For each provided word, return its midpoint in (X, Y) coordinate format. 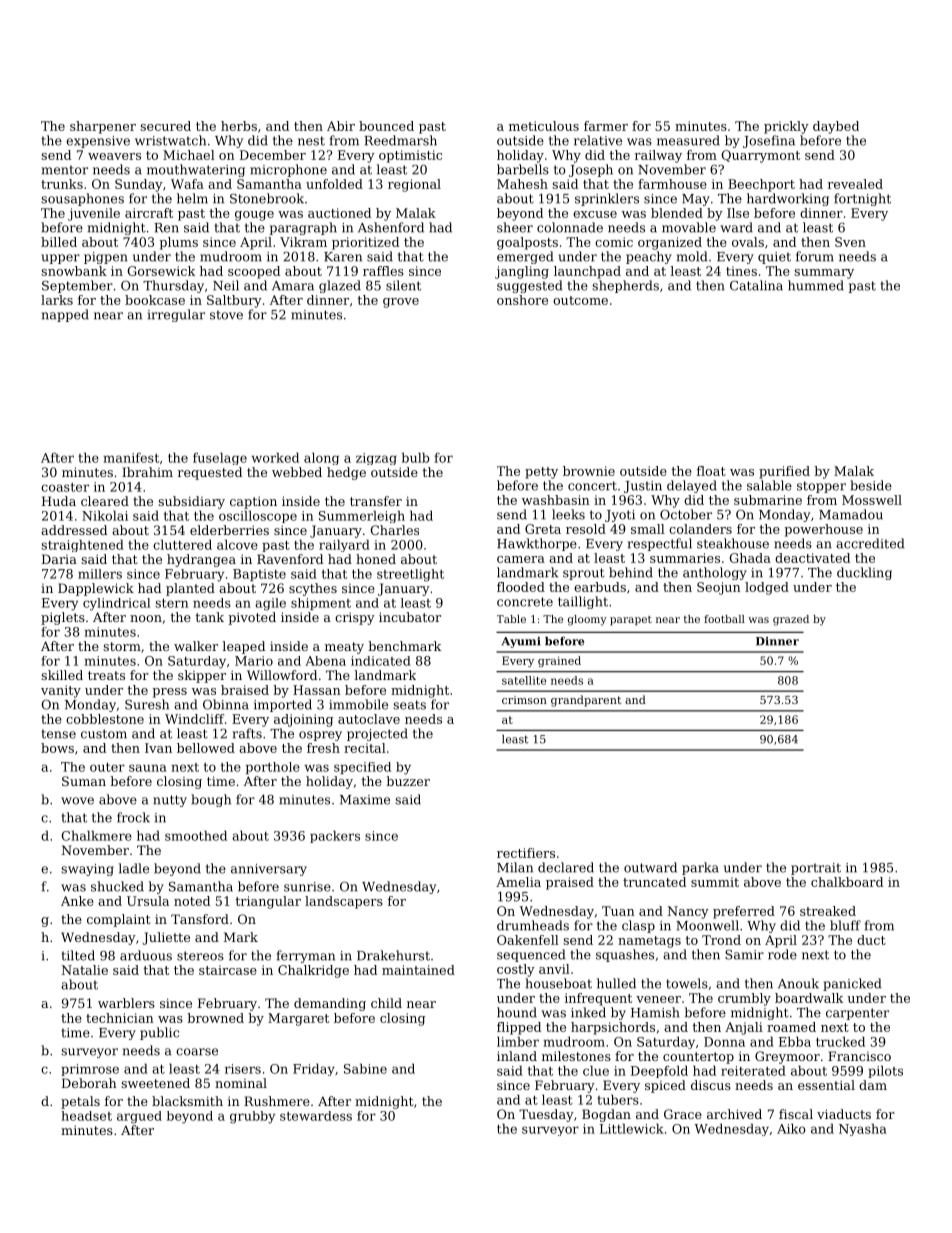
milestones (576, 1056)
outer (107, 767)
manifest (131, 458)
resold (586, 529)
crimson (524, 700)
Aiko (791, 1128)
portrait (816, 869)
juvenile (94, 214)
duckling (864, 573)
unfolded (334, 184)
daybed (836, 127)
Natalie (84, 970)
